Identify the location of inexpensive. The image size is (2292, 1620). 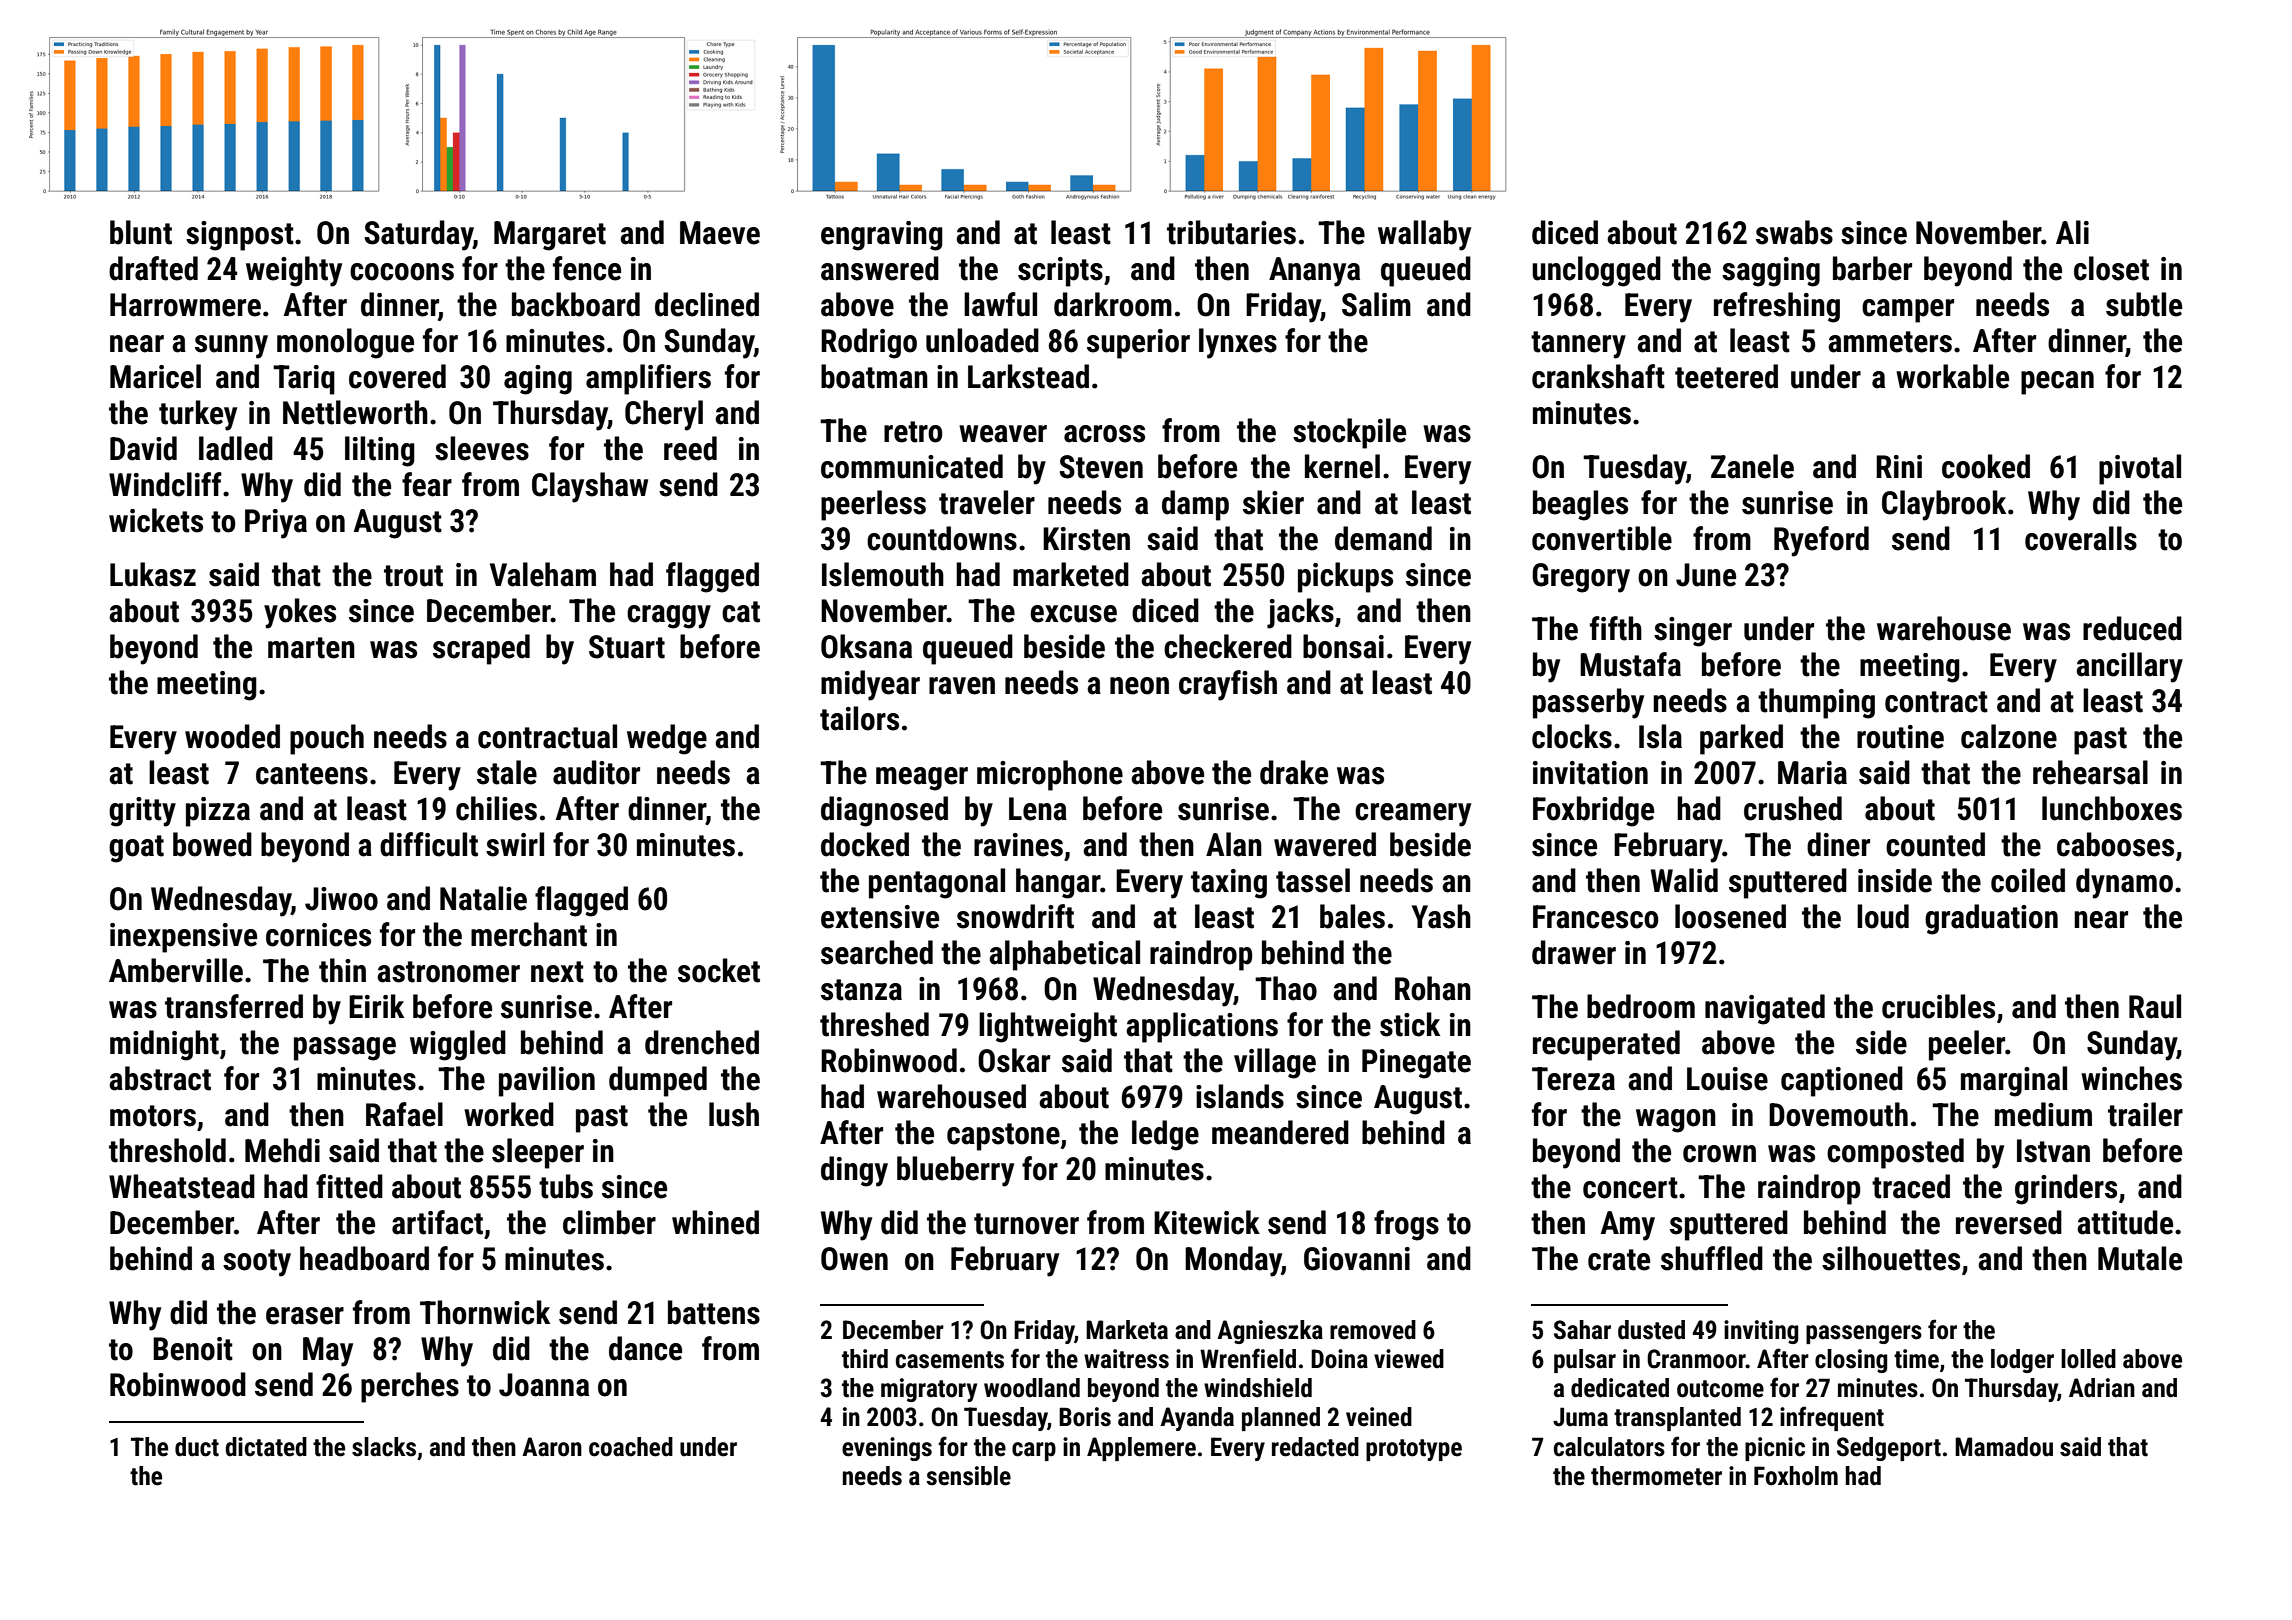
(183, 938).
